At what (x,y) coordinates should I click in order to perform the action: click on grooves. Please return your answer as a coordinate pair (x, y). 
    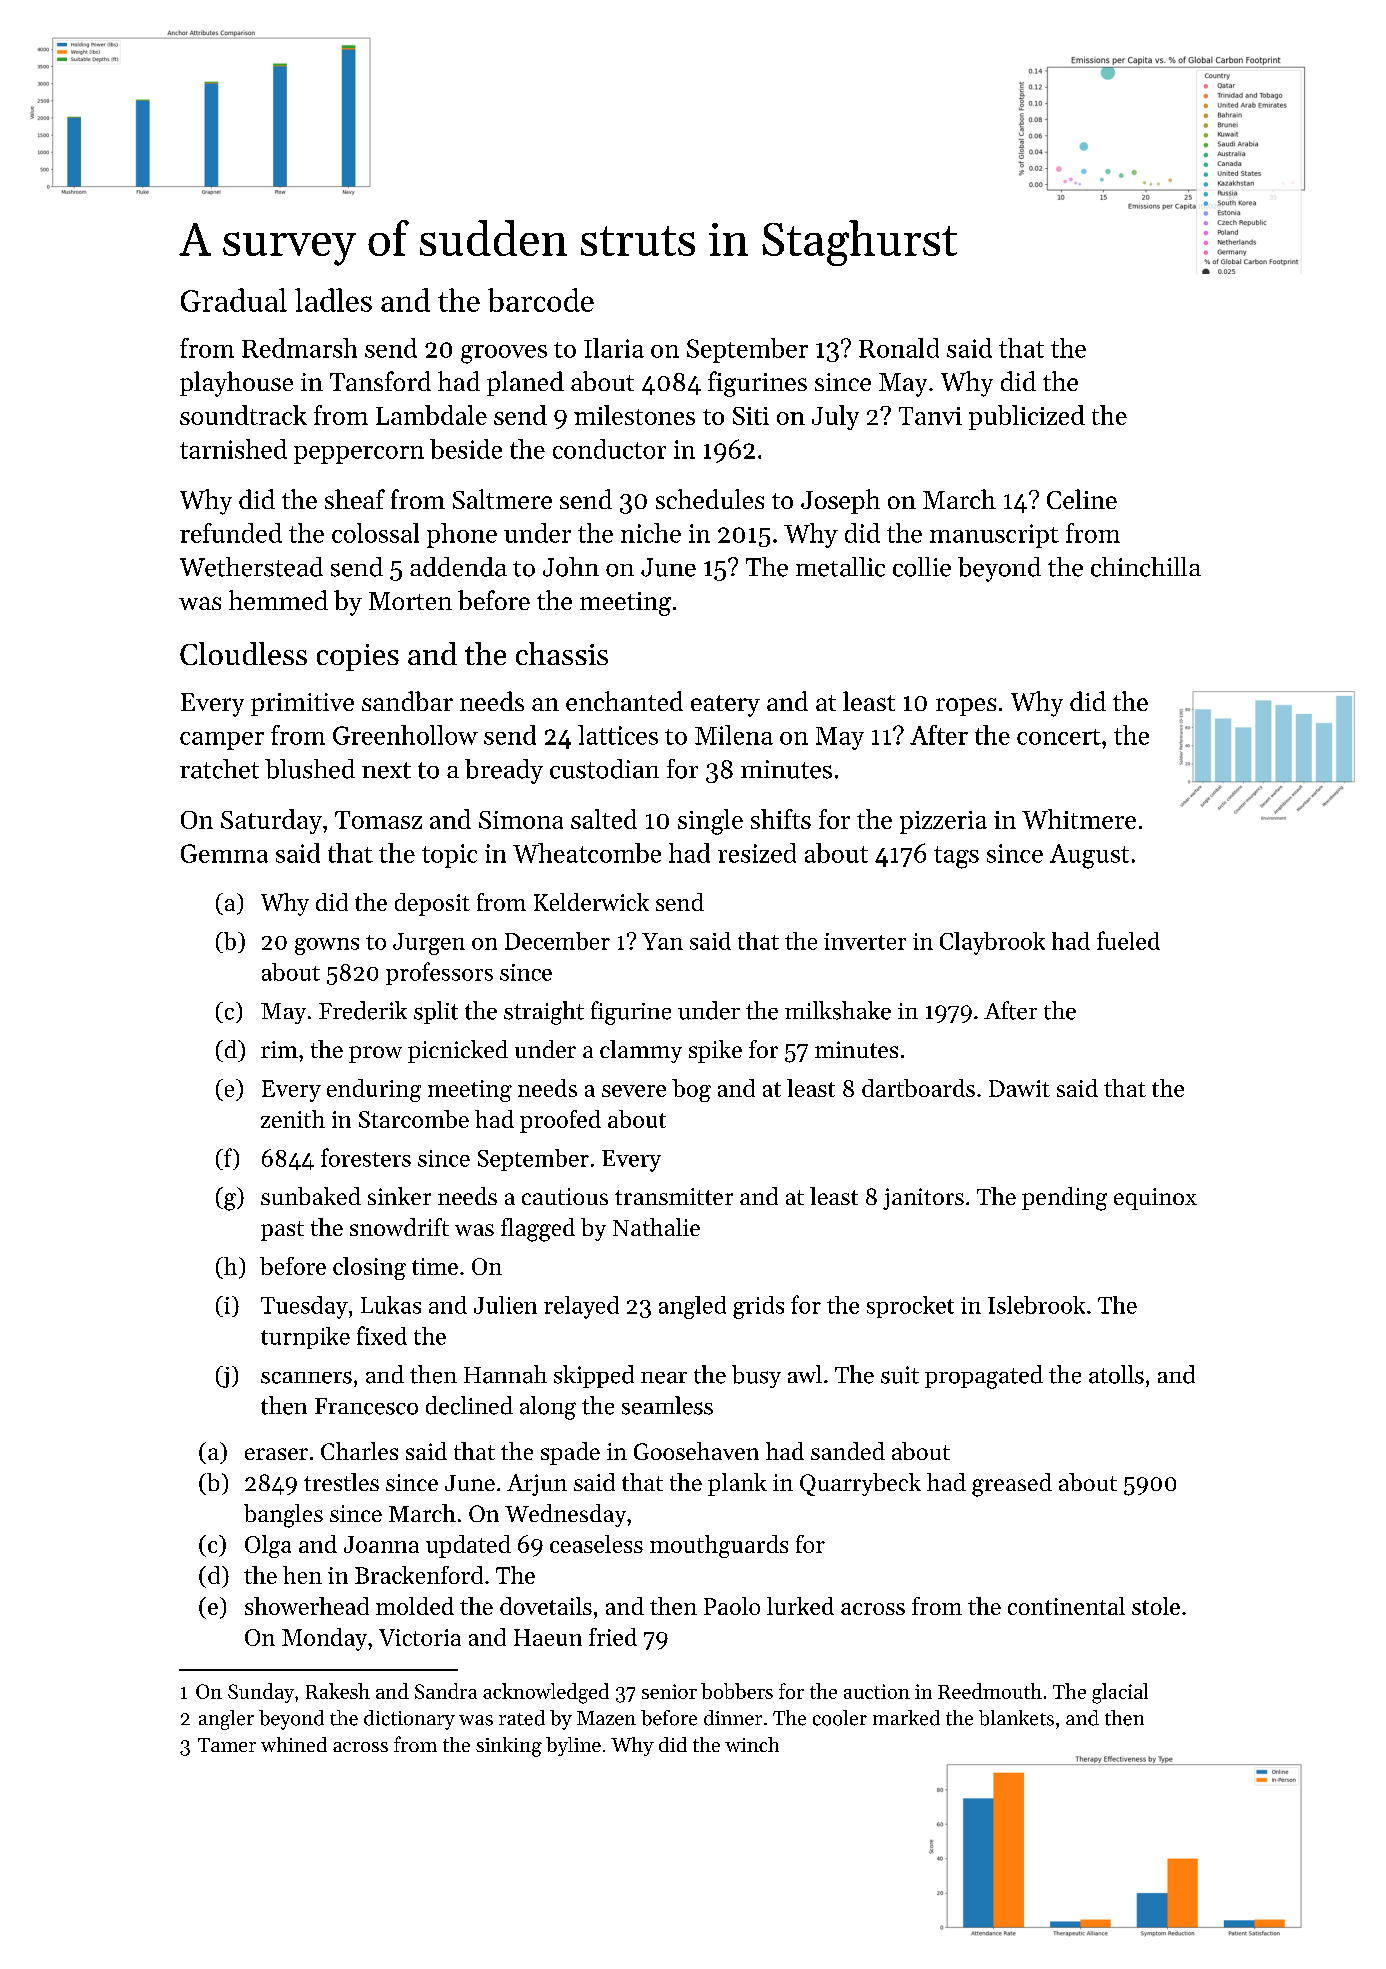
    Looking at the image, I should click on (504, 354).
